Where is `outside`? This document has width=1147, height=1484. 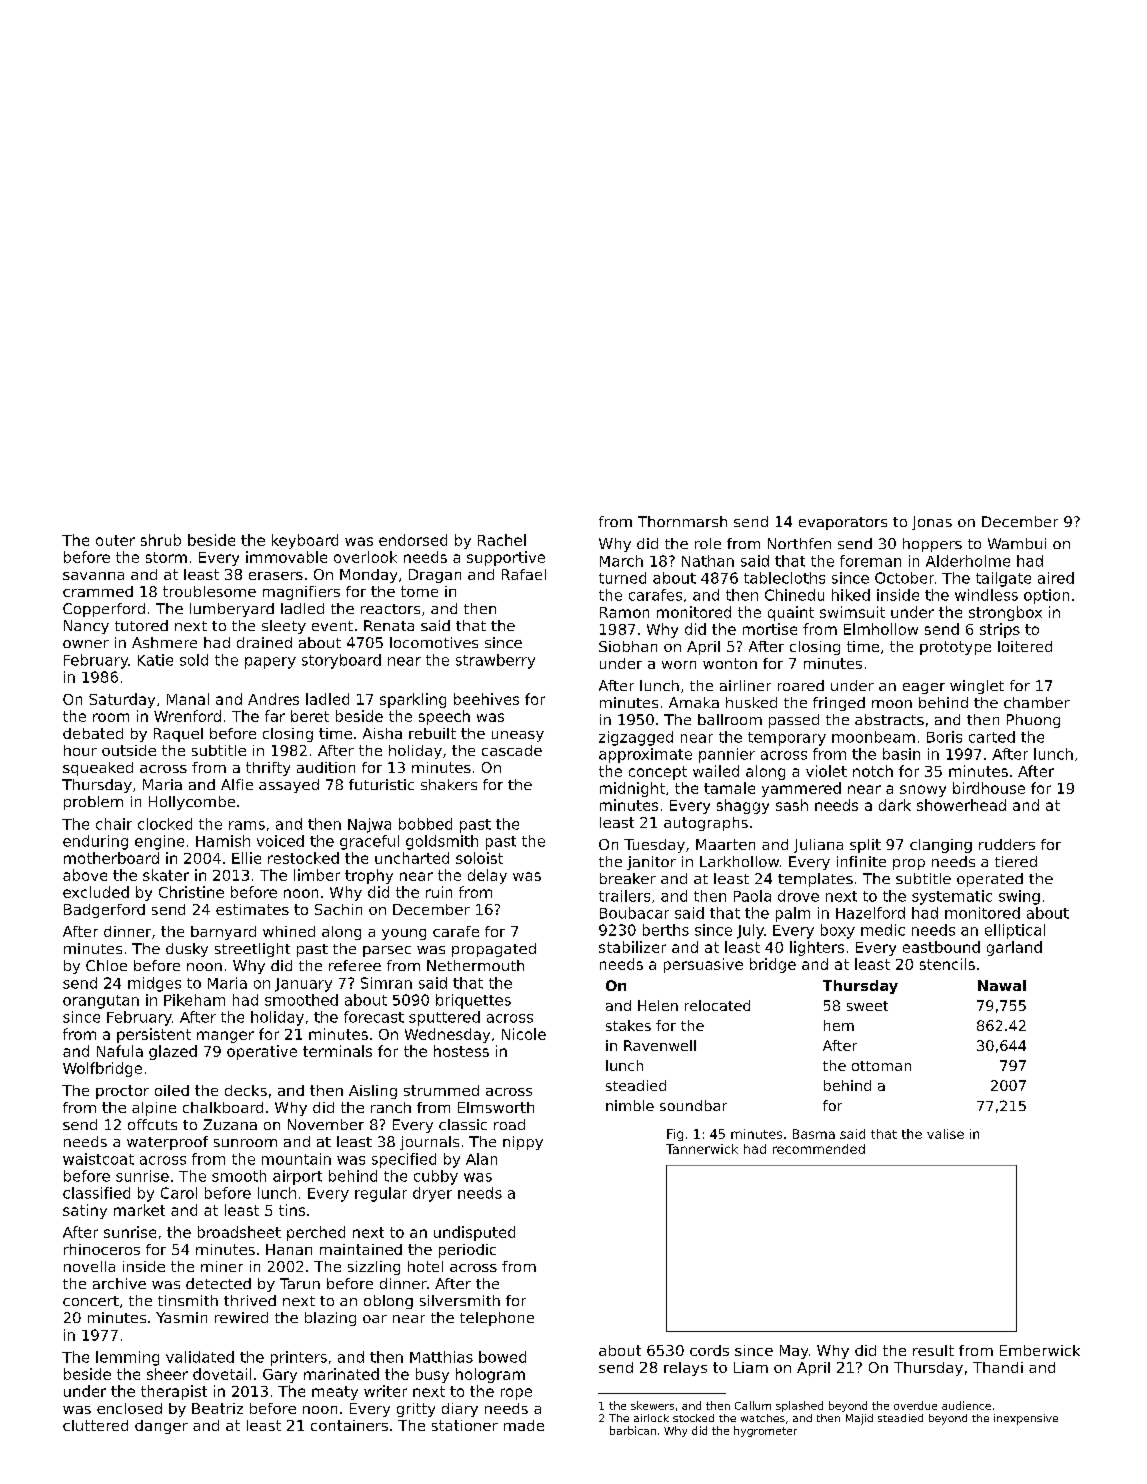 outside is located at coordinates (129, 750).
